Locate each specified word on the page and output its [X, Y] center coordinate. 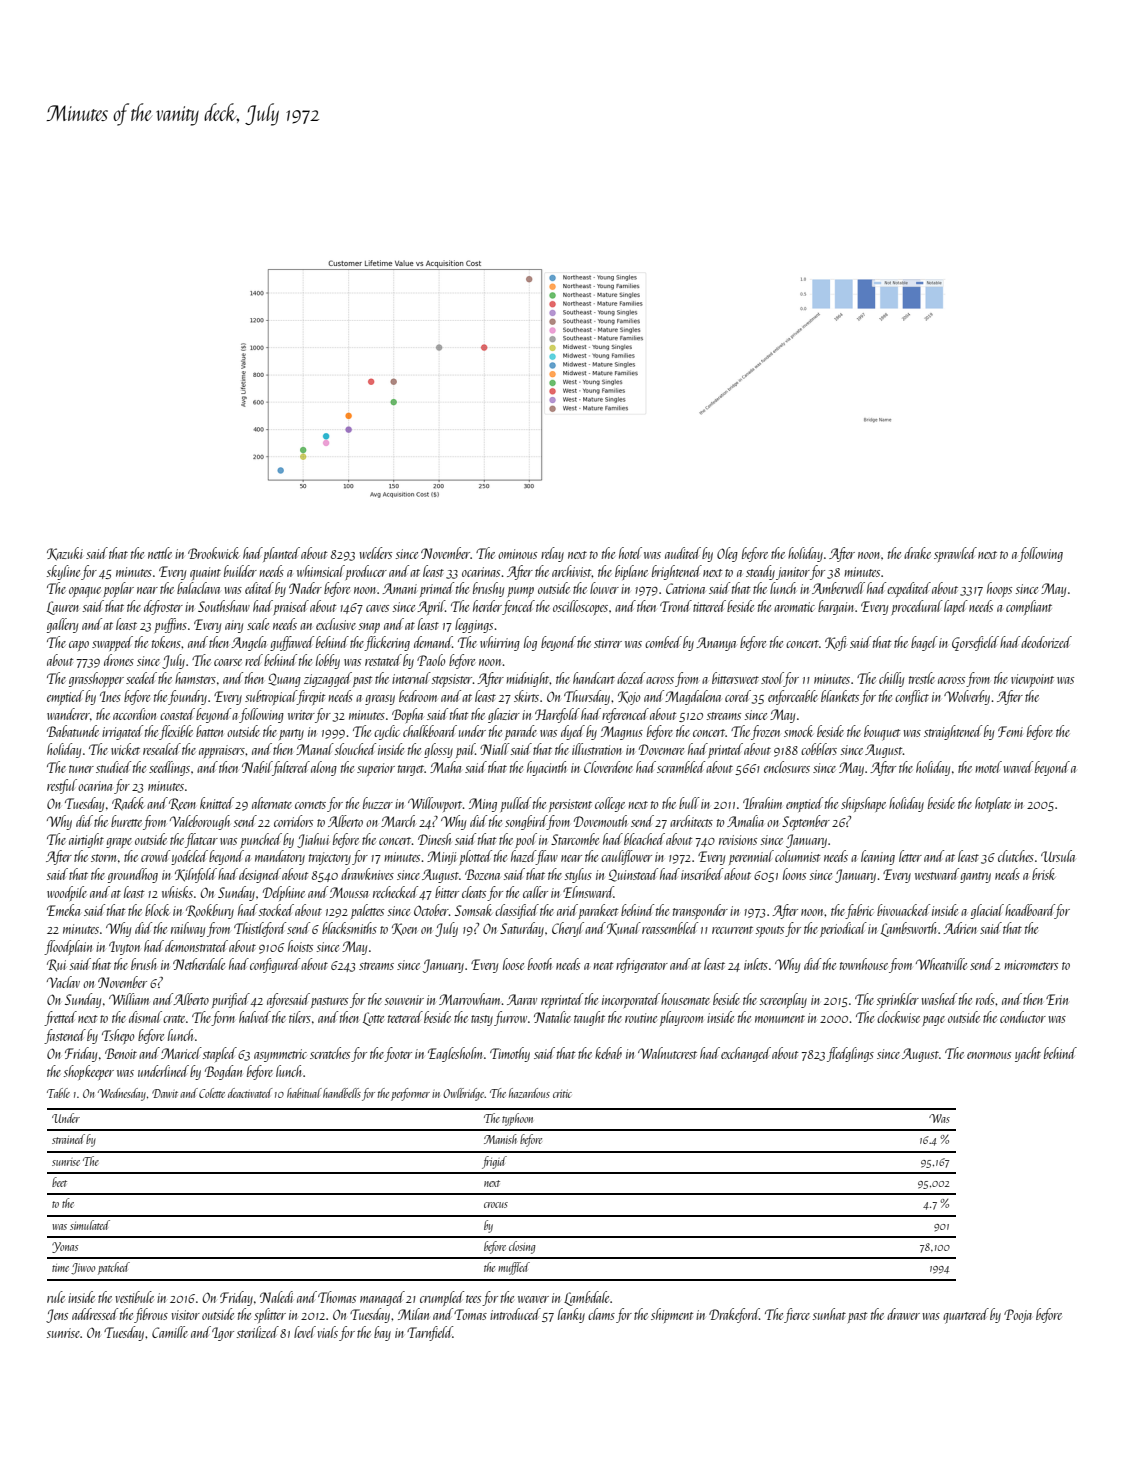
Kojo [629, 698]
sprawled [955, 554]
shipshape [863, 804]
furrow [510, 1018]
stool [772, 678]
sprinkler [897, 1000]
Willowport [435, 804]
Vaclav [63, 982]
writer [301, 715]
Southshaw [224, 606]
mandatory [280, 857]
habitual [304, 1093]
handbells [342, 1093]
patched [114, 1268]
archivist [572, 571]
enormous [989, 1055]
